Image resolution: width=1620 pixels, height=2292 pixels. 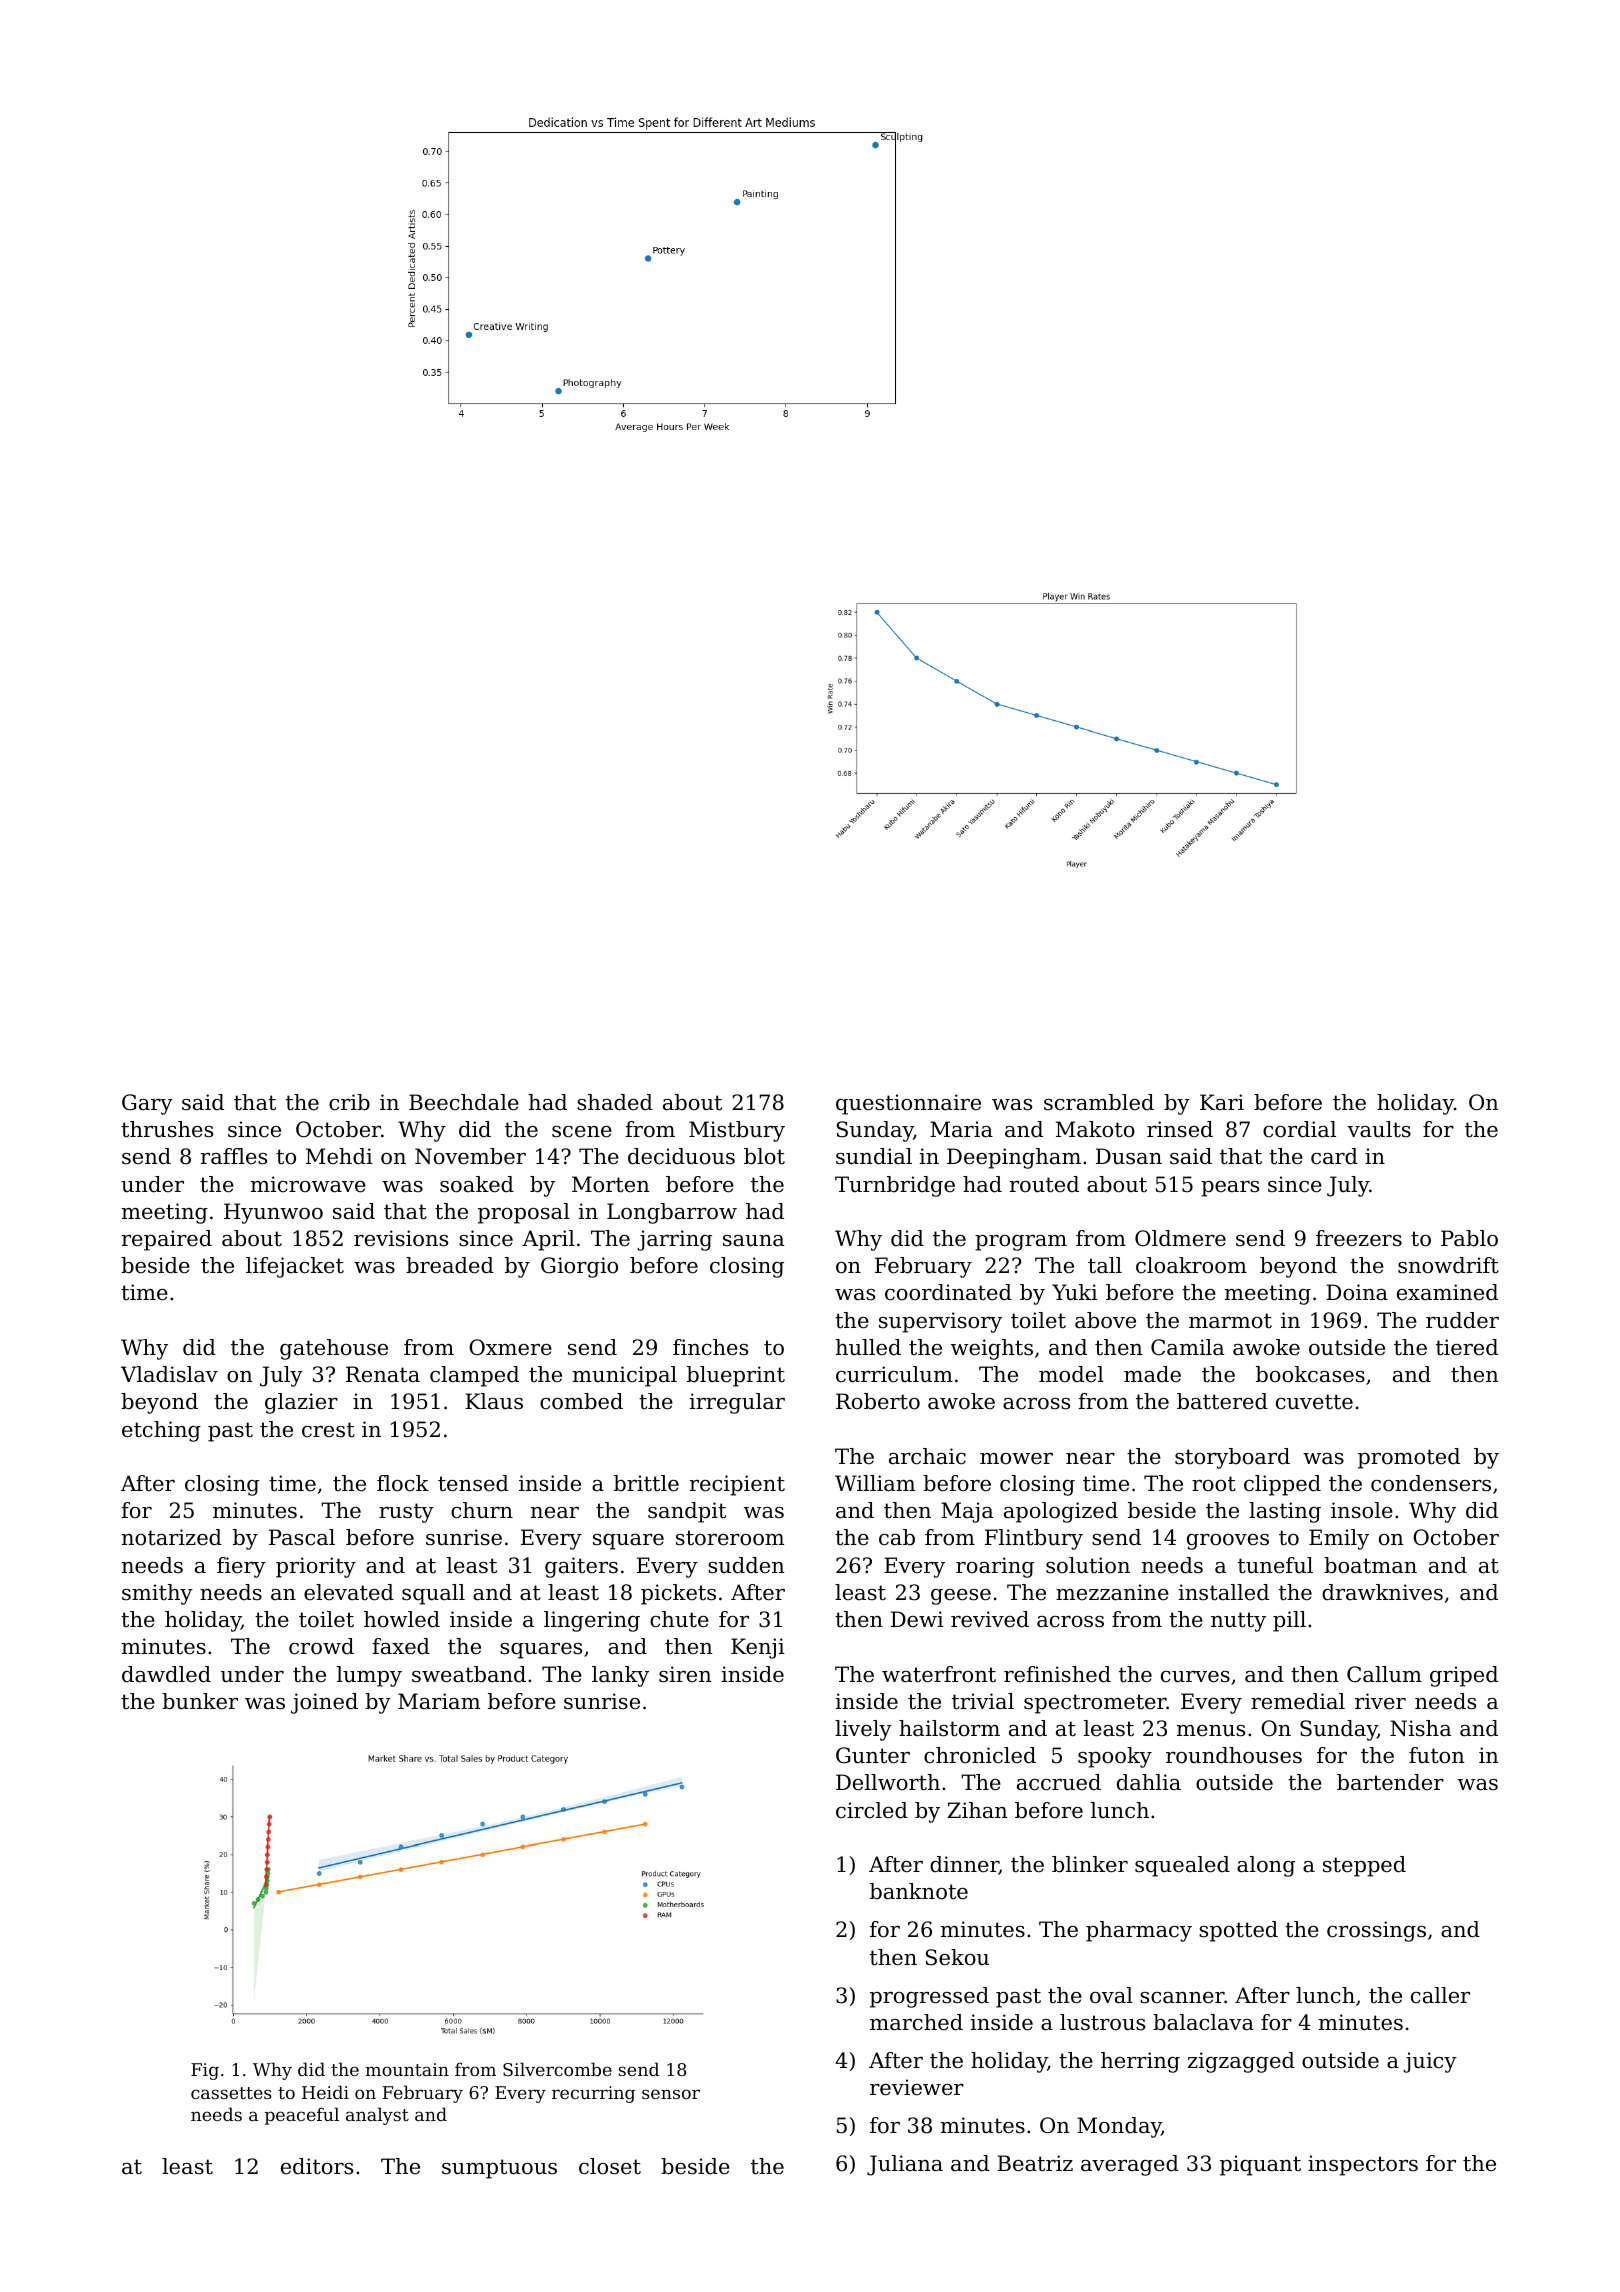 What do you see at coordinates (905, 2165) in the image?
I see `Juliana` at bounding box center [905, 2165].
